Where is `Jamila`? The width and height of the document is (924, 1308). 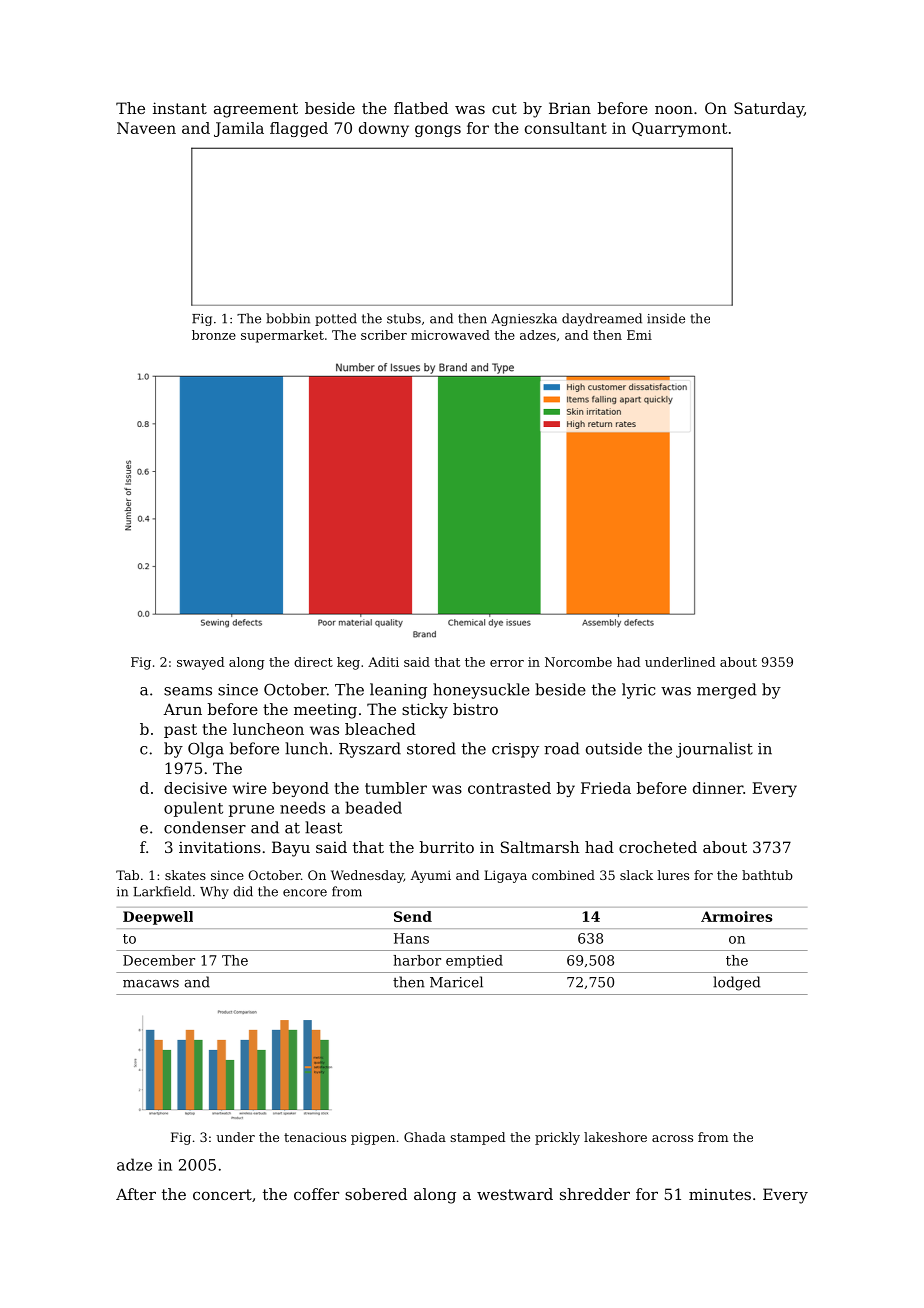
Jamila is located at coordinates (239, 129).
